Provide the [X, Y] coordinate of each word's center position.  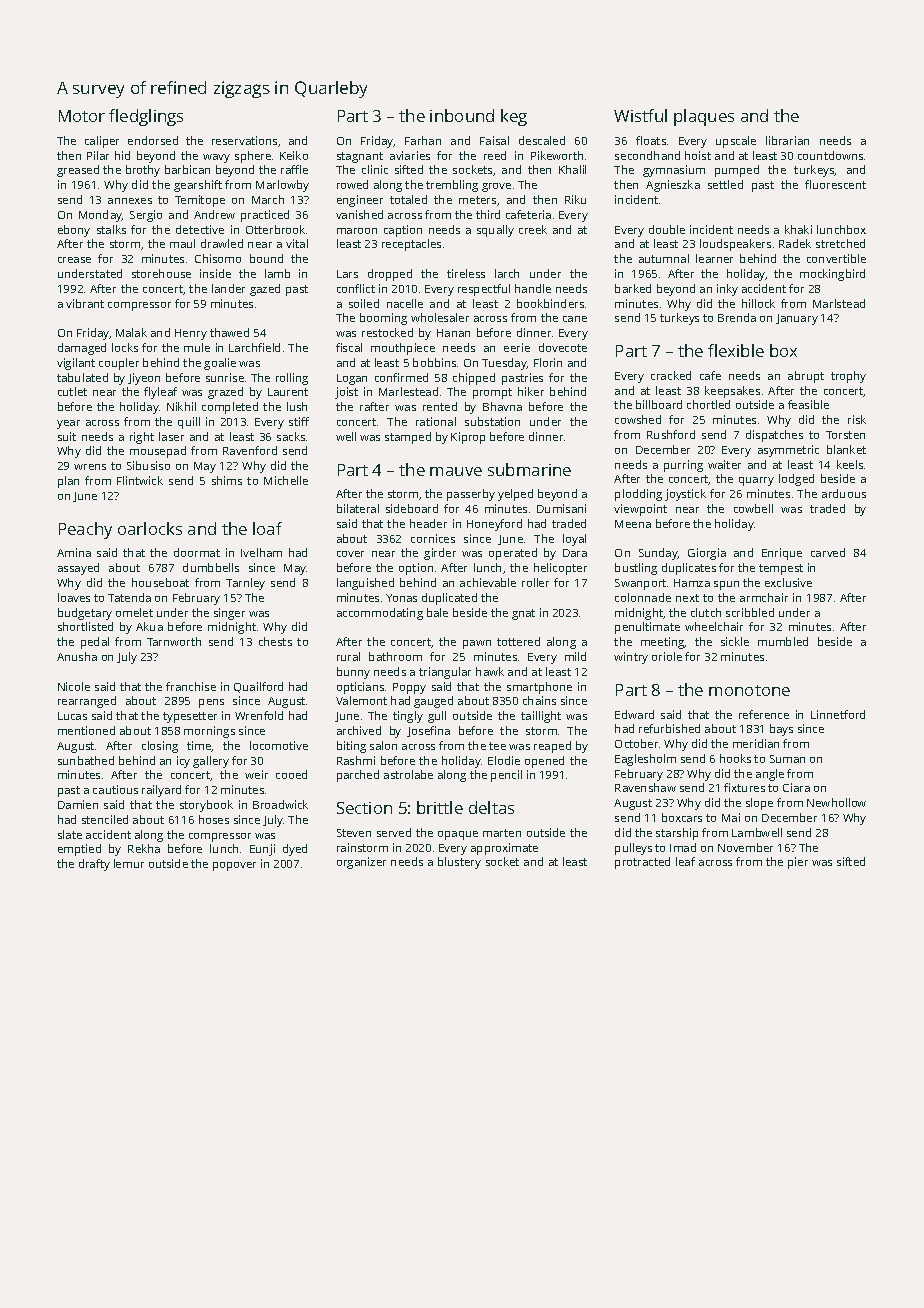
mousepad [158, 452]
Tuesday [504, 364]
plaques [704, 117]
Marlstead [839, 303]
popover [234, 866]
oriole [667, 656]
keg [514, 117]
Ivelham [261, 552]
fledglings [146, 117]
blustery [459, 863]
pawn [477, 644]
